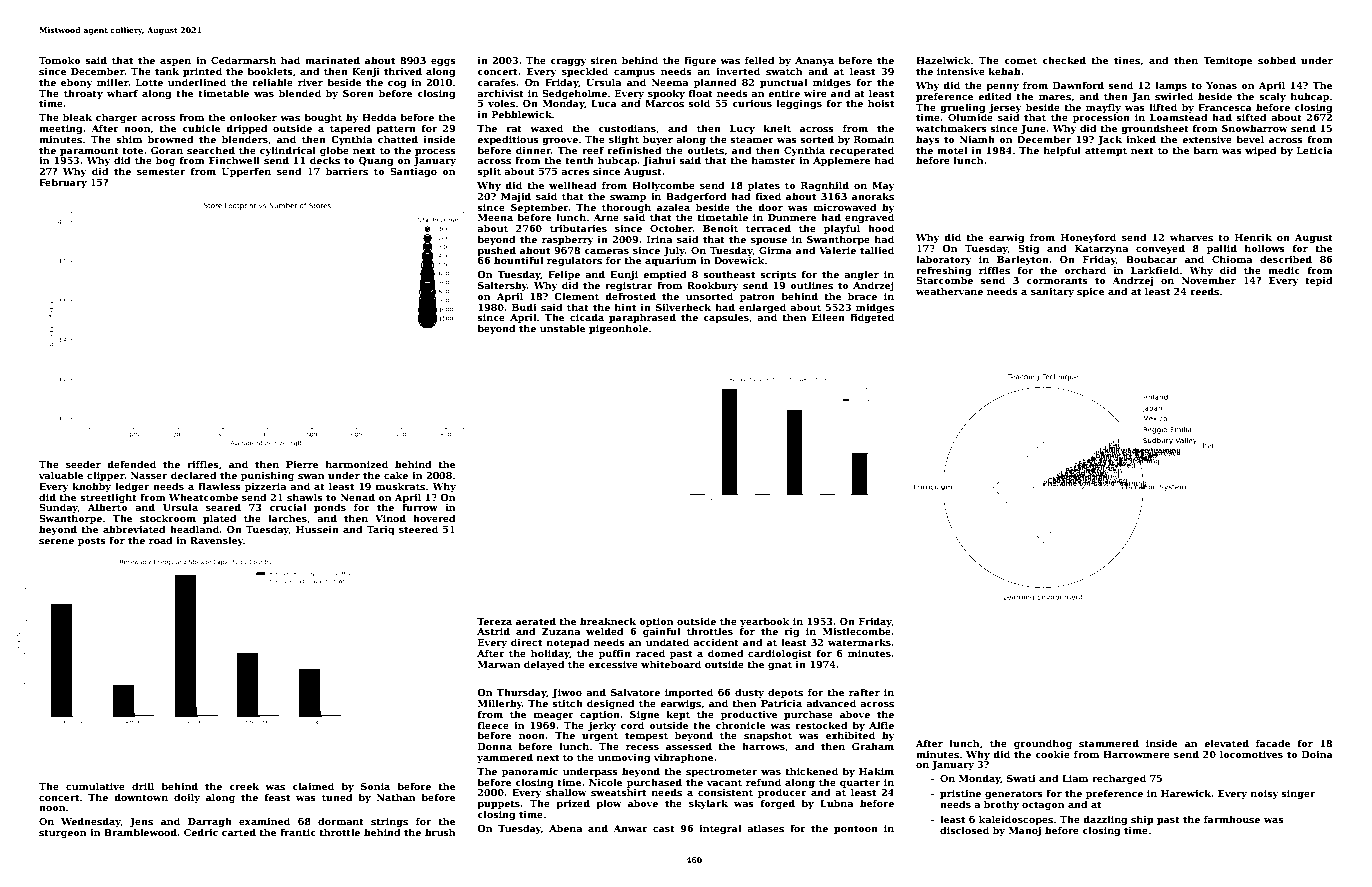 Image resolution: width=1372 pixels, height=887 pixels. What do you see at coordinates (943, 60) in the image?
I see `Hazelwick` at bounding box center [943, 60].
